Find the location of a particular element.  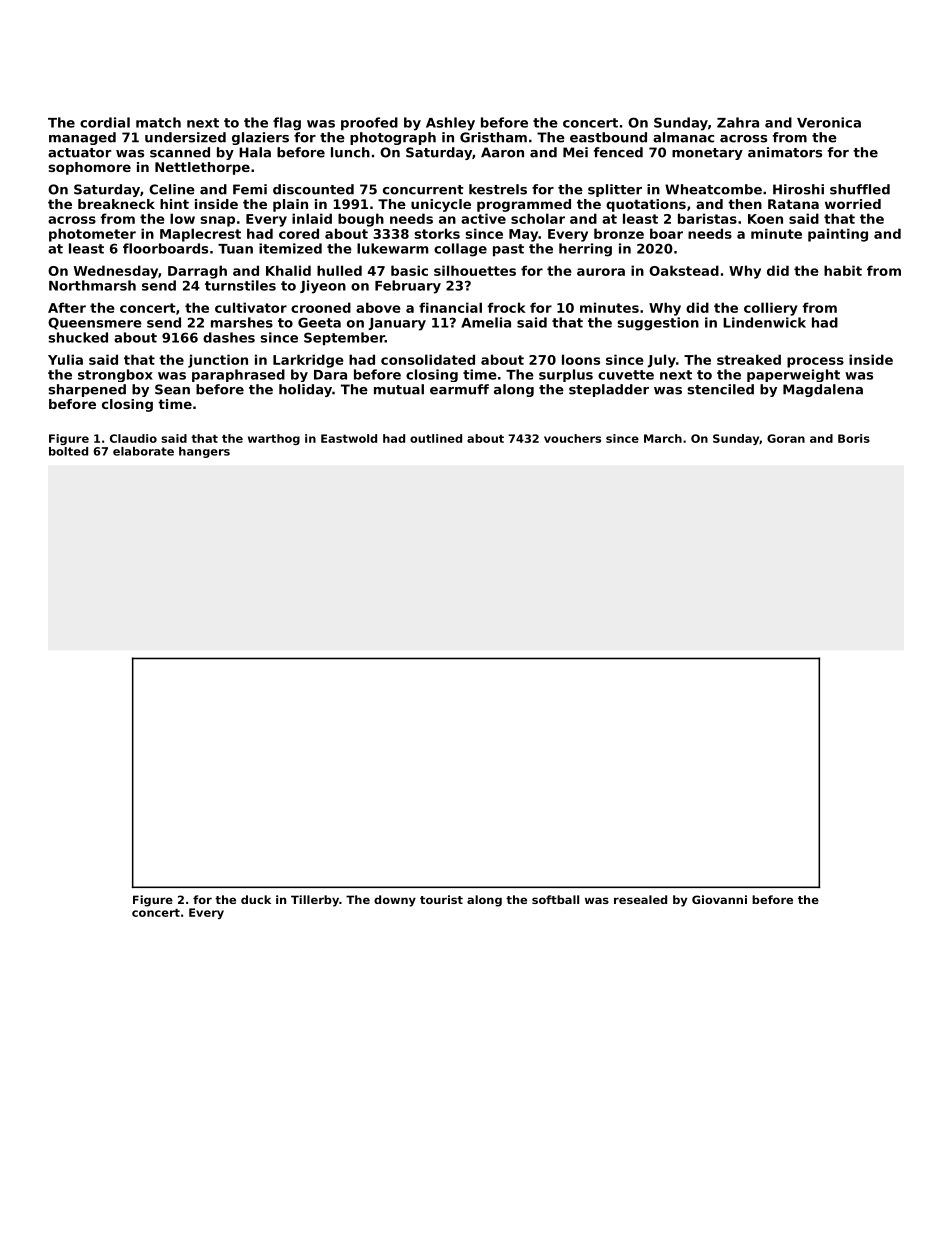

paperweight is located at coordinates (793, 375).
